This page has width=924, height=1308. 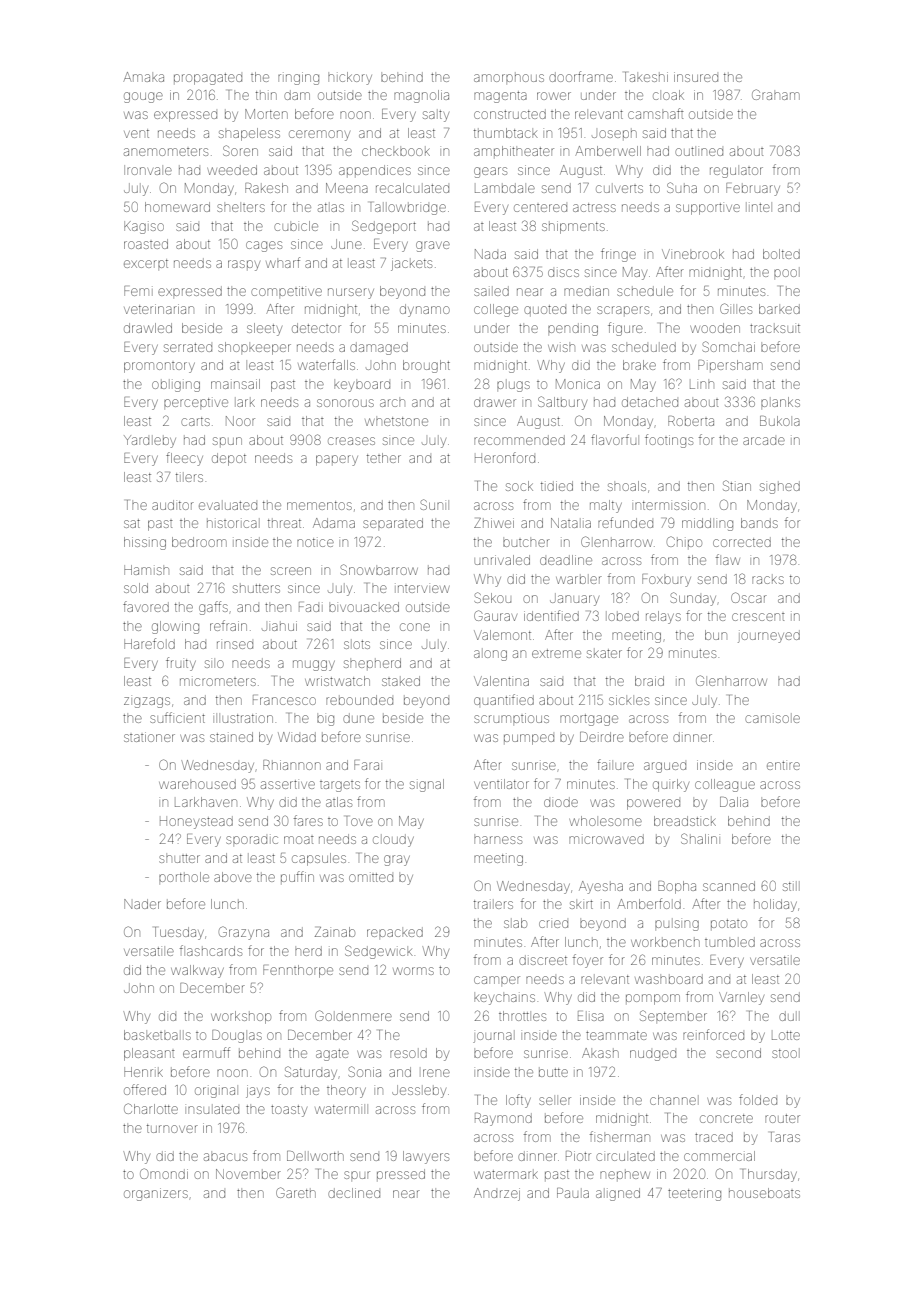 What do you see at coordinates (426, 1157) in the page?
I see `lawyers` at bounding box center [426, 1157].
